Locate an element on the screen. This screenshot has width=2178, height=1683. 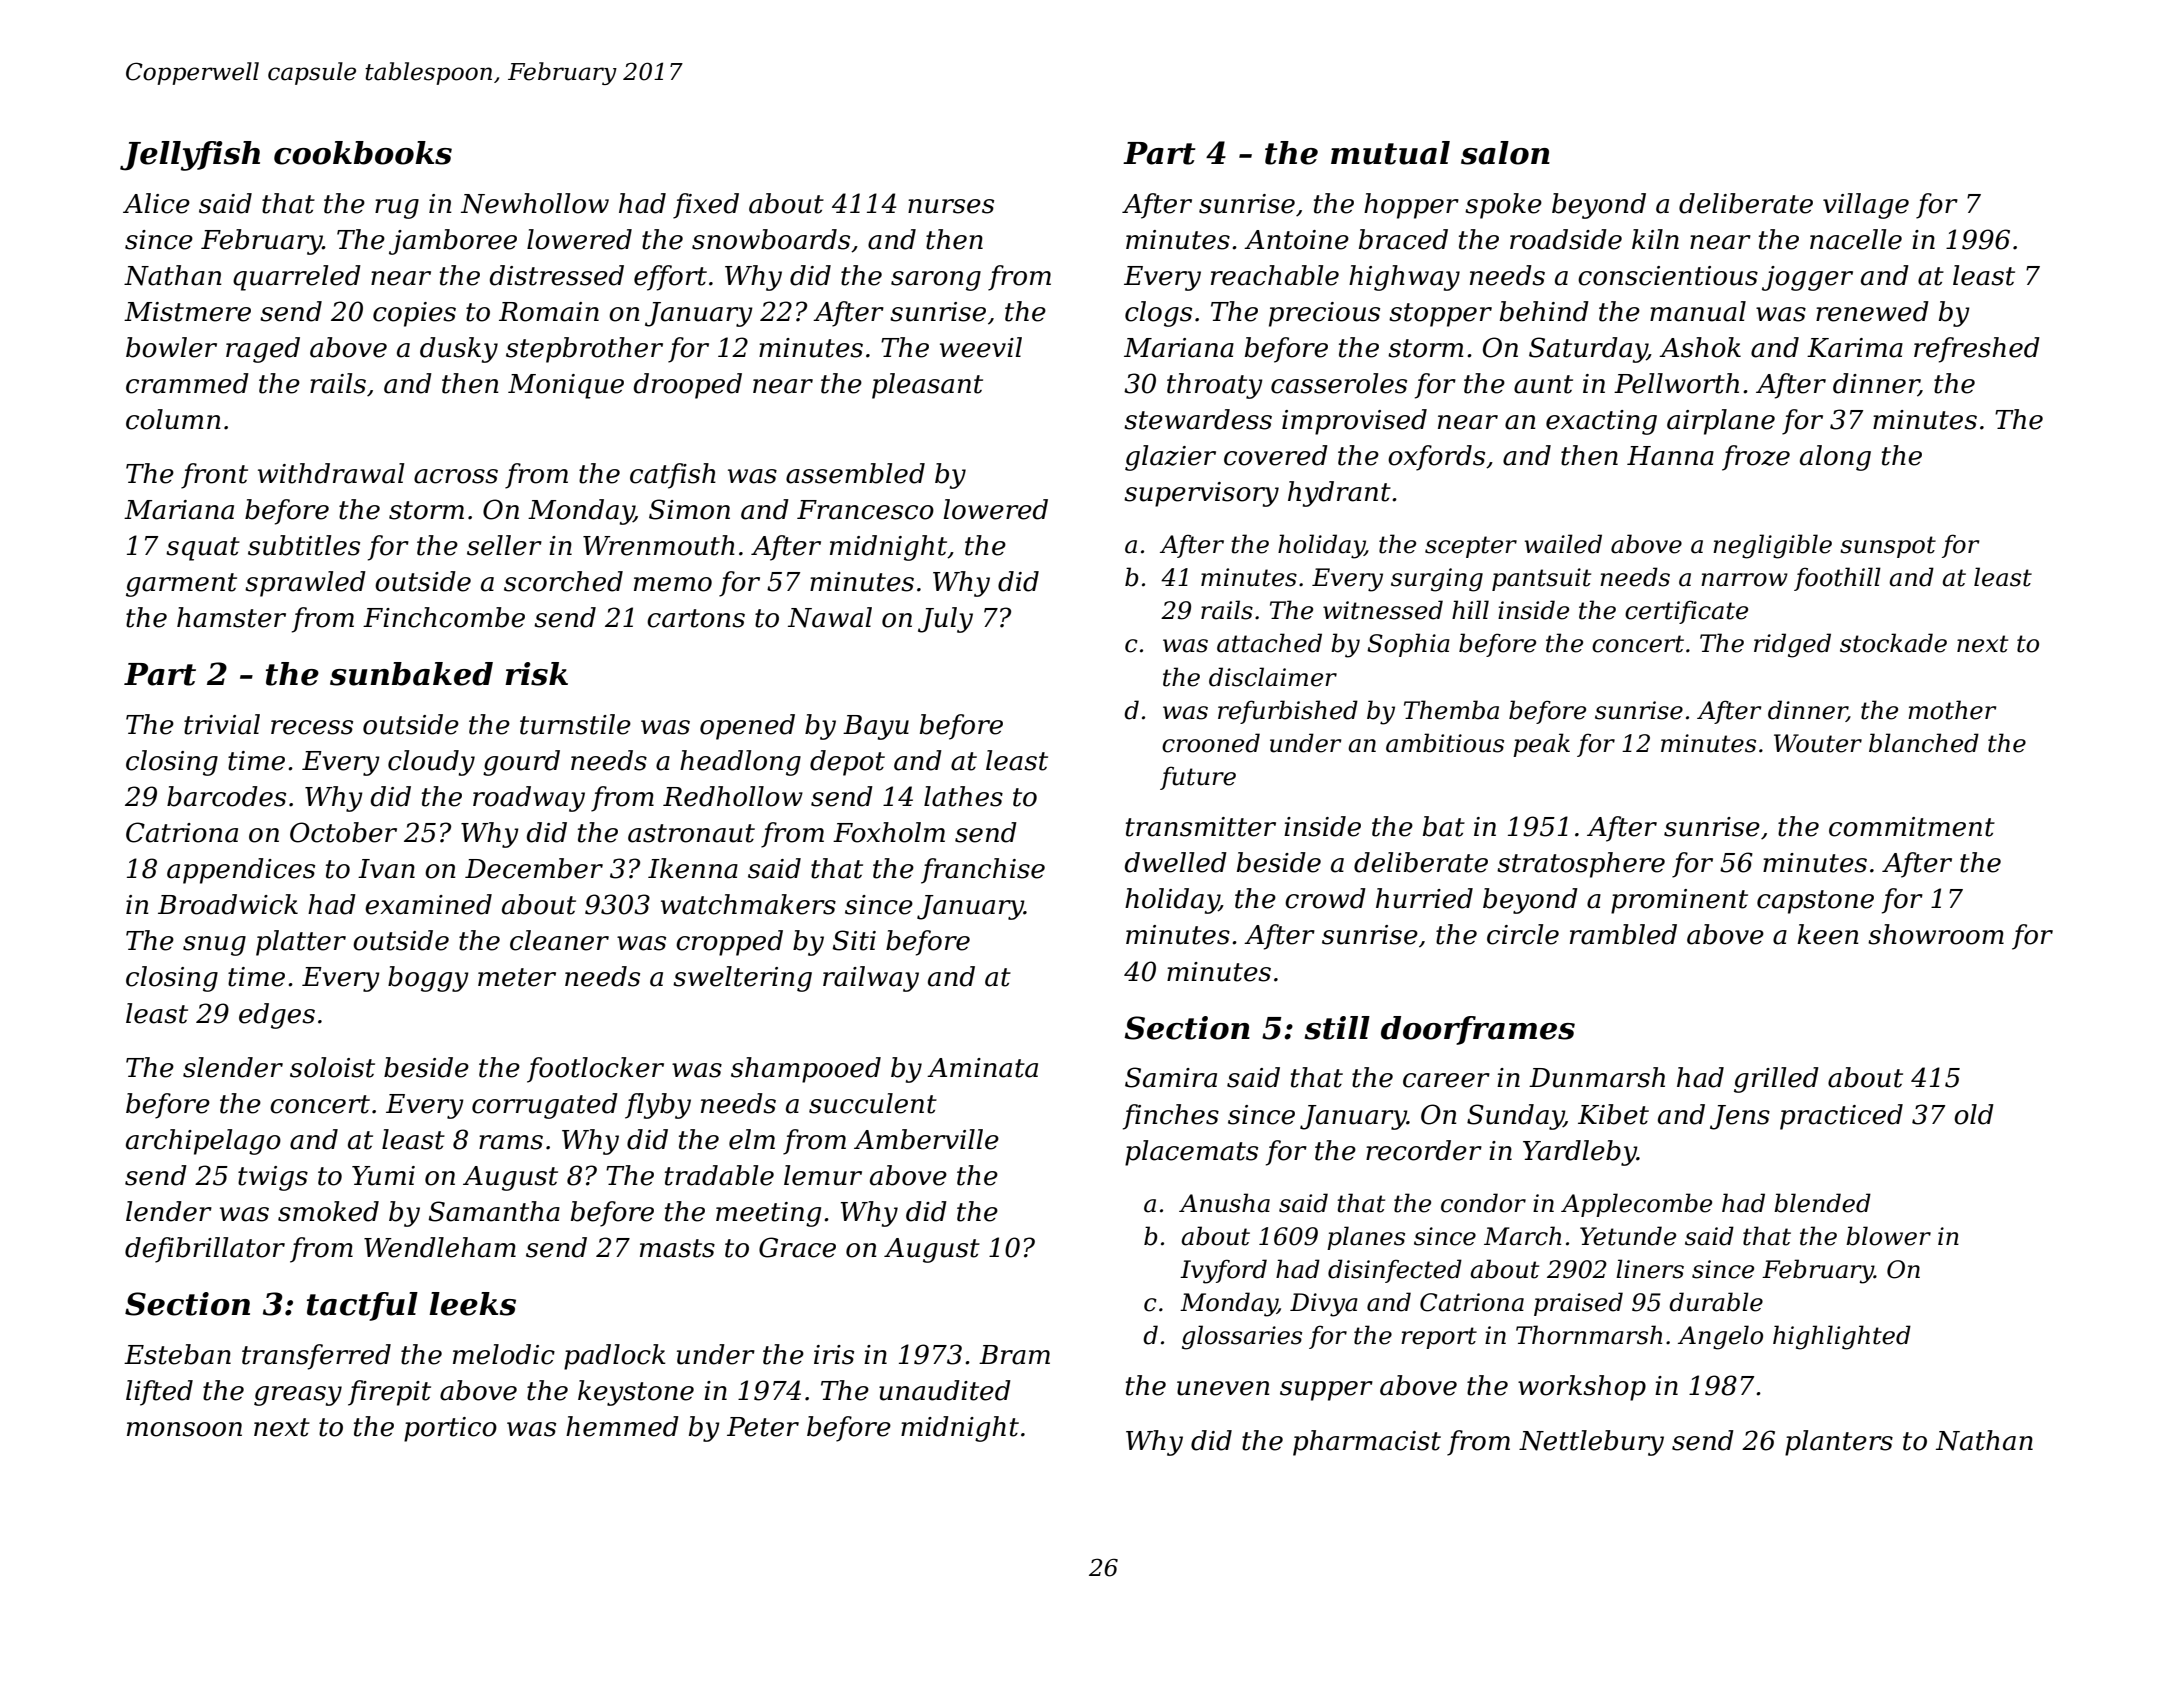
railway is located at coordinates (871, 979).
